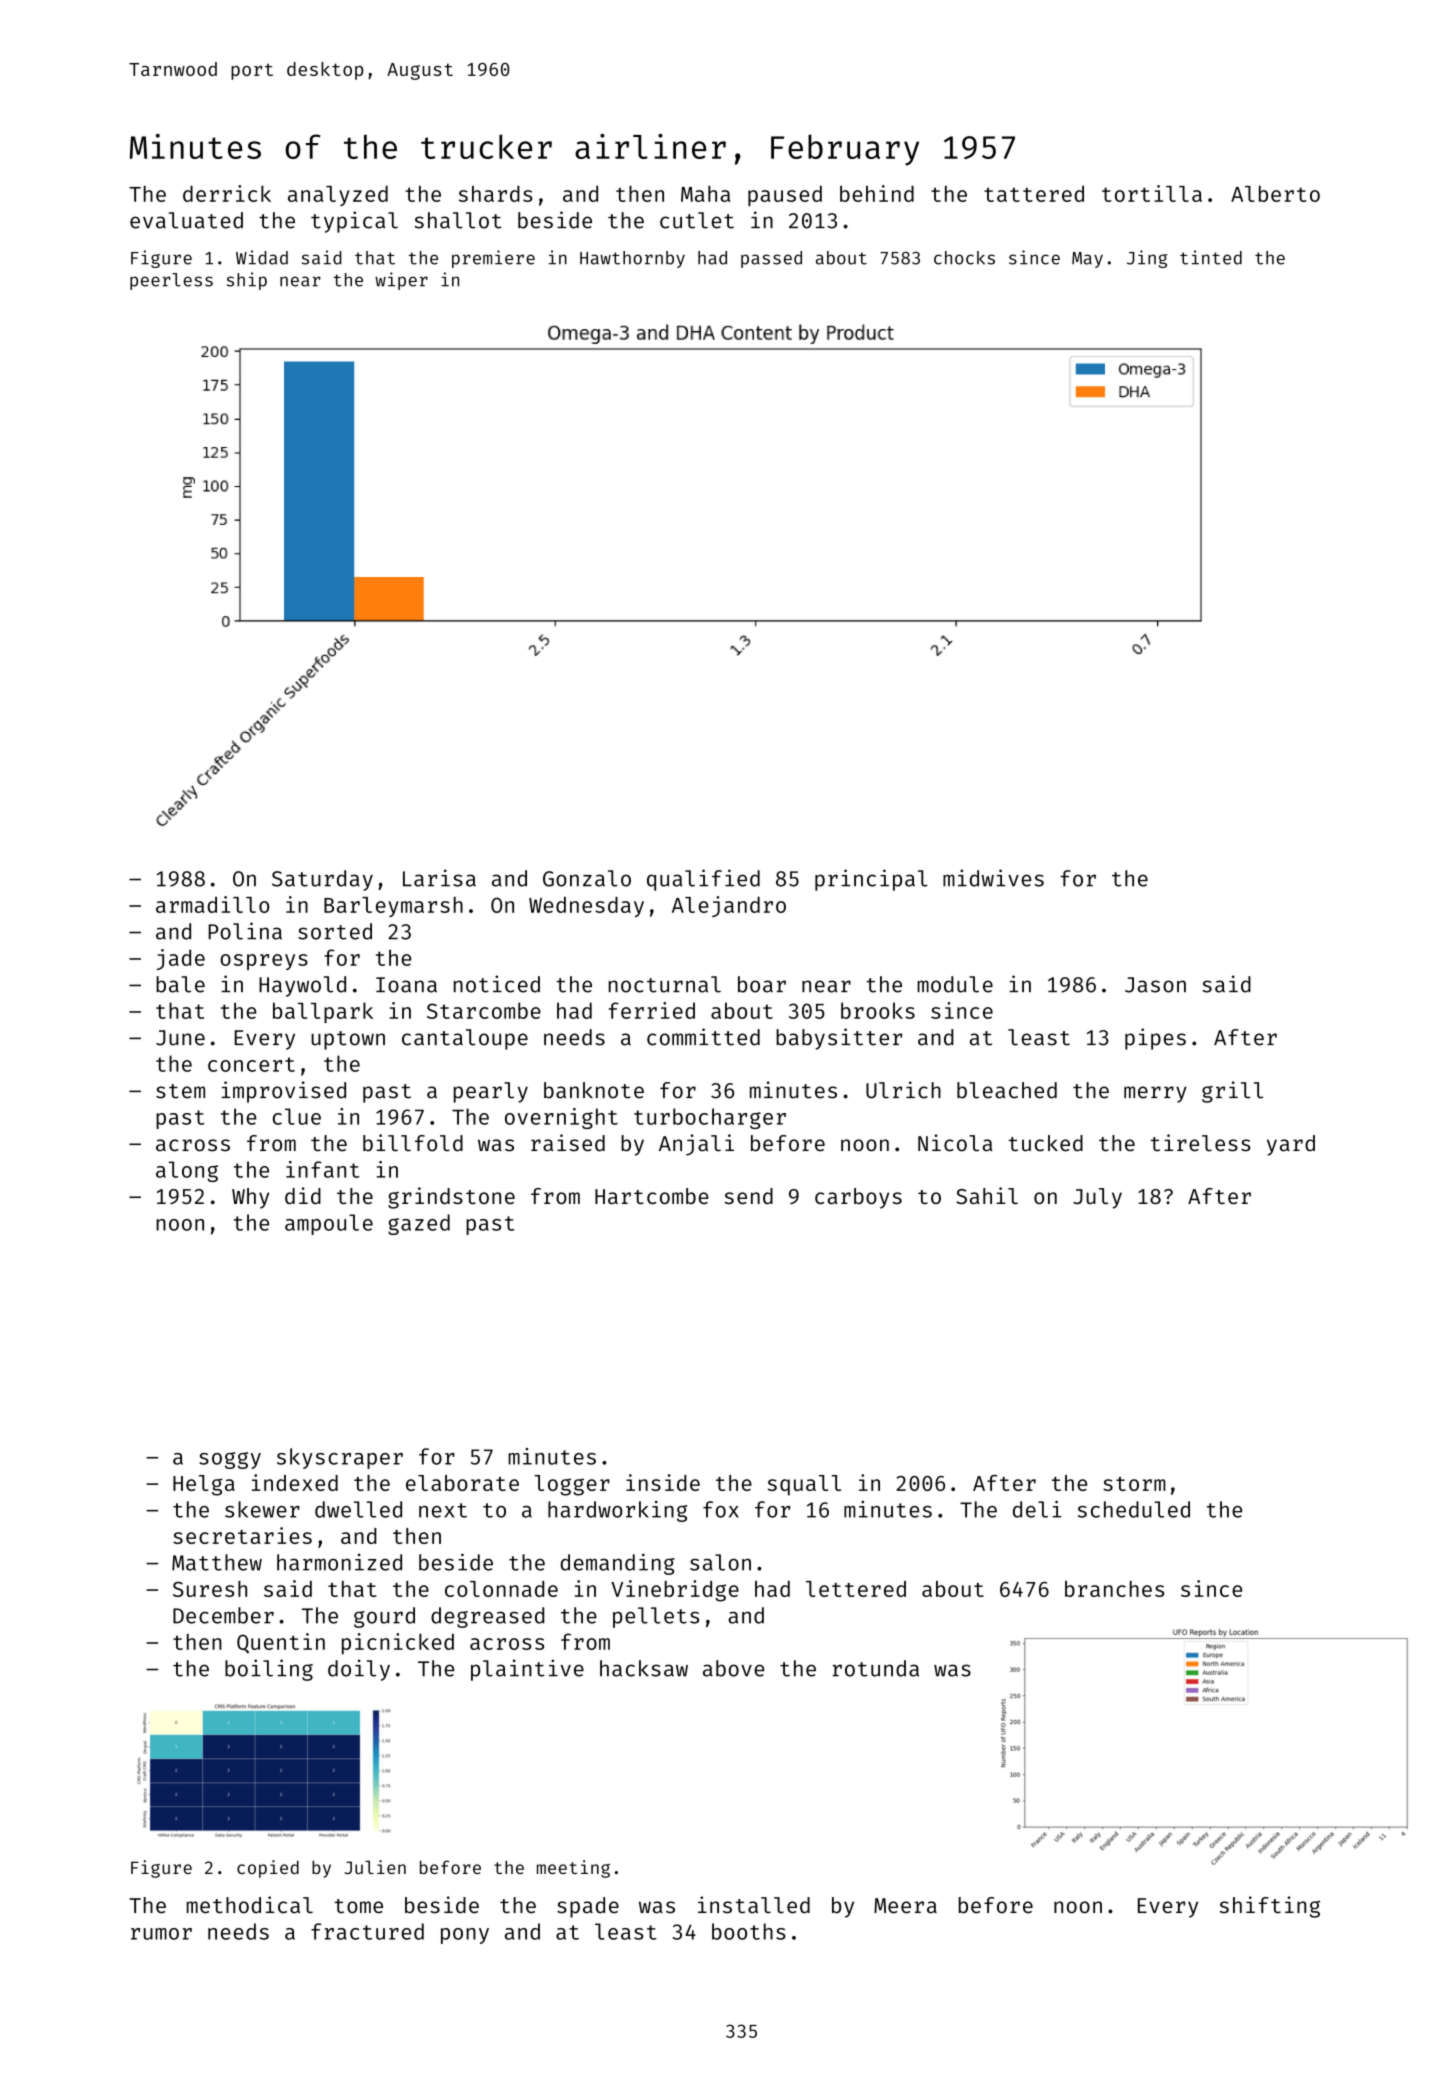 The image size is (1450, 2100). Describe the element at coordinates (451, 1198) in the screenshot. I see `grindstone` at that location.
